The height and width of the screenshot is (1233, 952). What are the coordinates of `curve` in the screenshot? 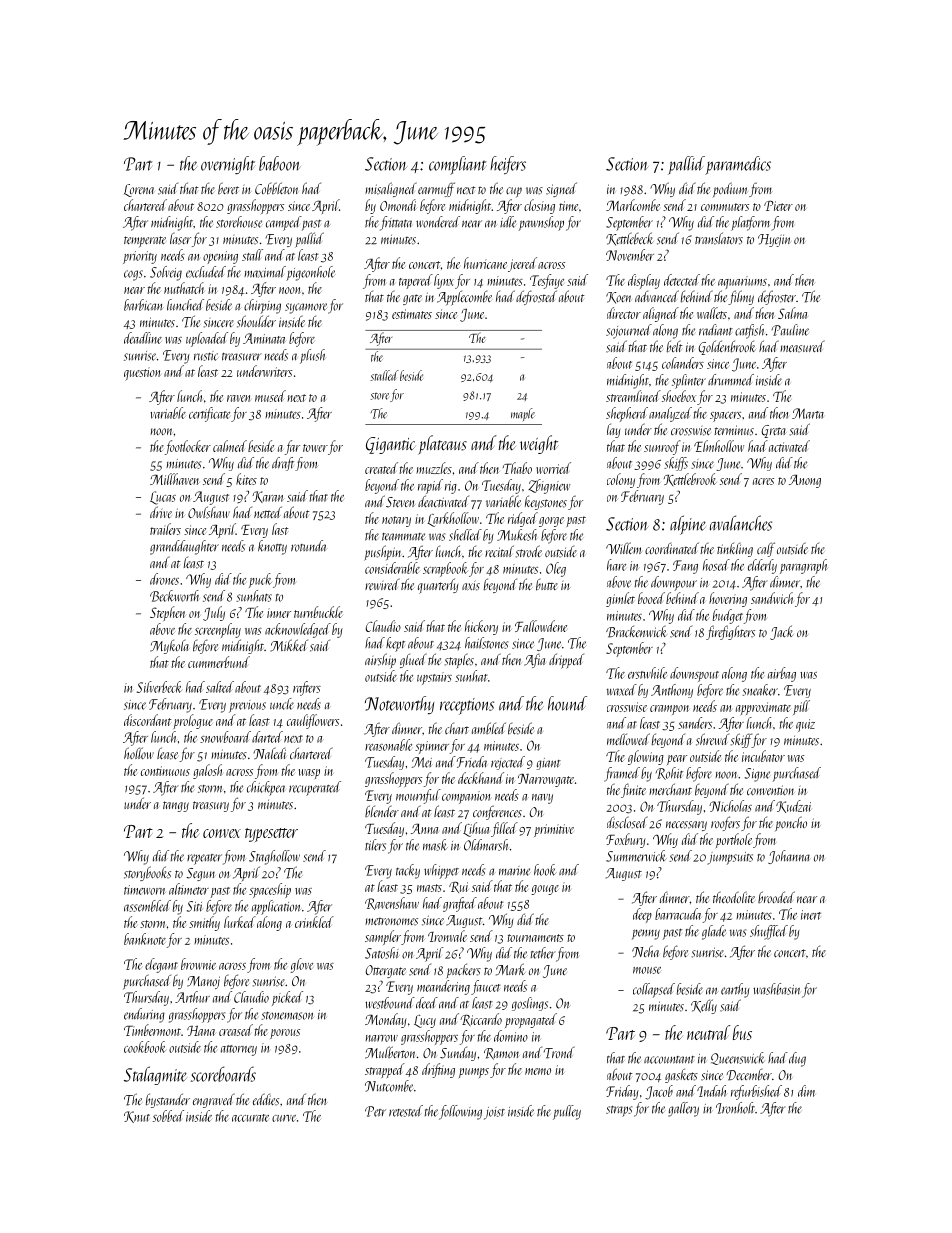 It's located at (284, 1118).
